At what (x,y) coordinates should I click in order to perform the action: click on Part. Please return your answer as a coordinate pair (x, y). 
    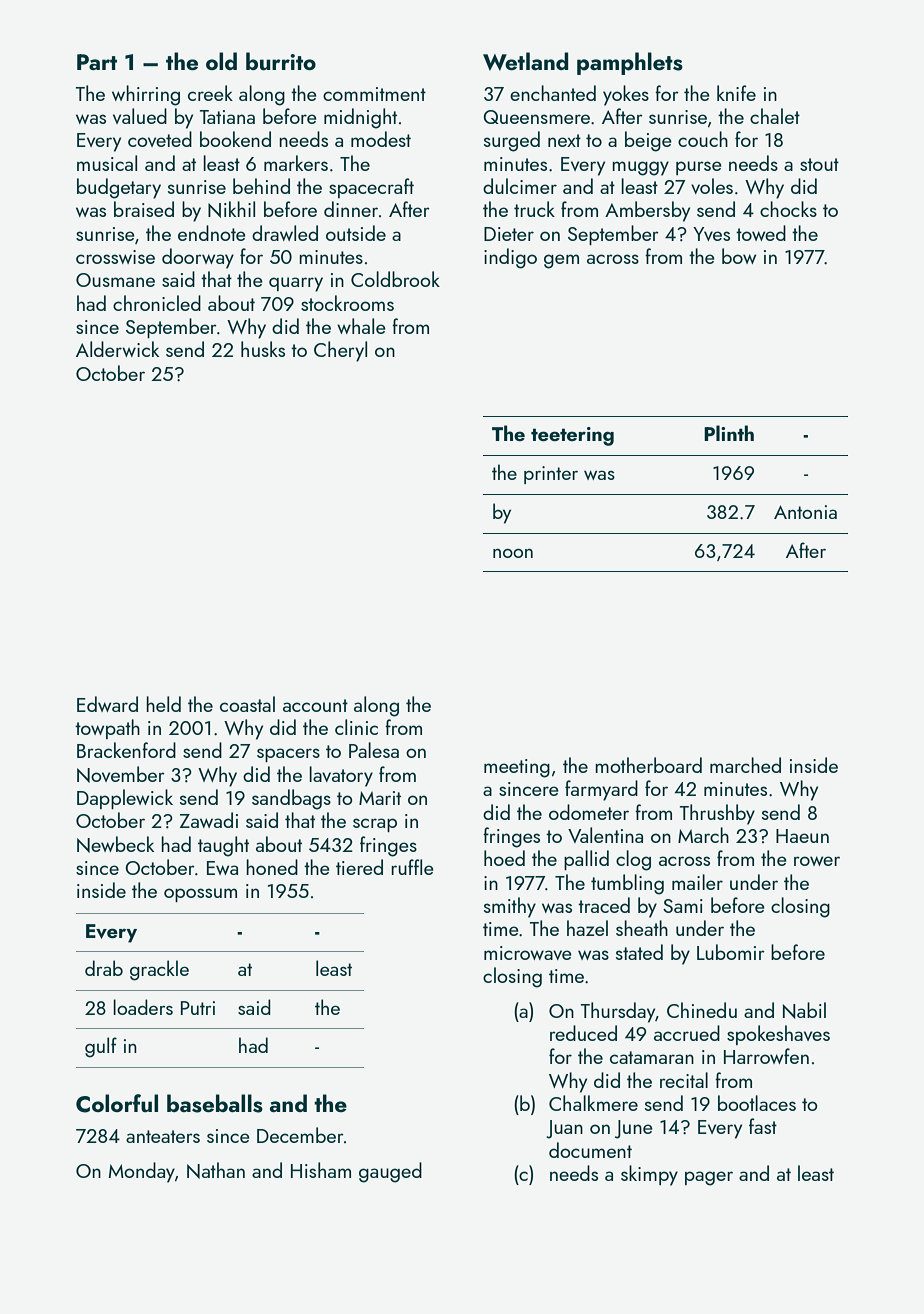
    Looking at the image, I should click on (97, 62).
